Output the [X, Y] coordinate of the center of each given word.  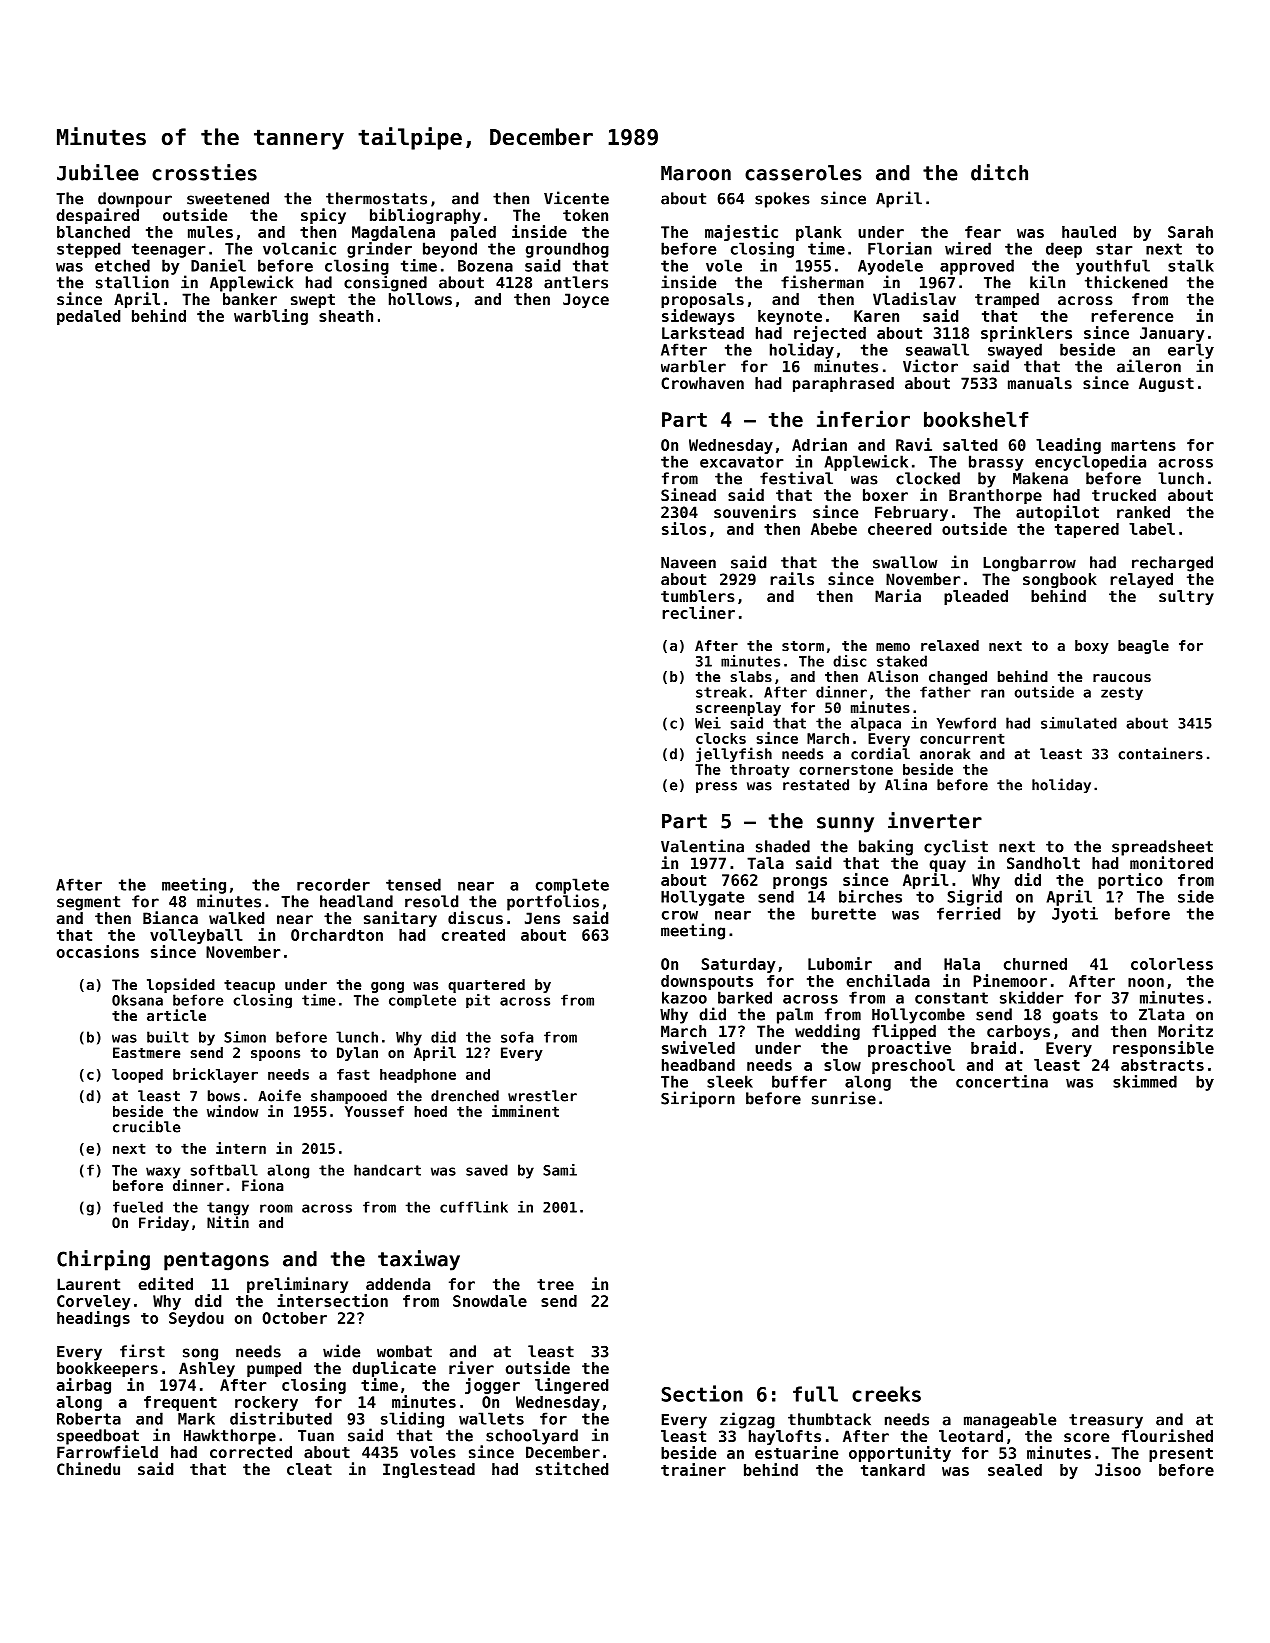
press [716, 787]
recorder [333, 884]
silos [684, 528]
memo [893, 647]
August [1166, 384]
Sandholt [1043, 863]
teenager [169, 250]
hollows [420, 299]
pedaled [88, 317]
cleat [309, 1469]
